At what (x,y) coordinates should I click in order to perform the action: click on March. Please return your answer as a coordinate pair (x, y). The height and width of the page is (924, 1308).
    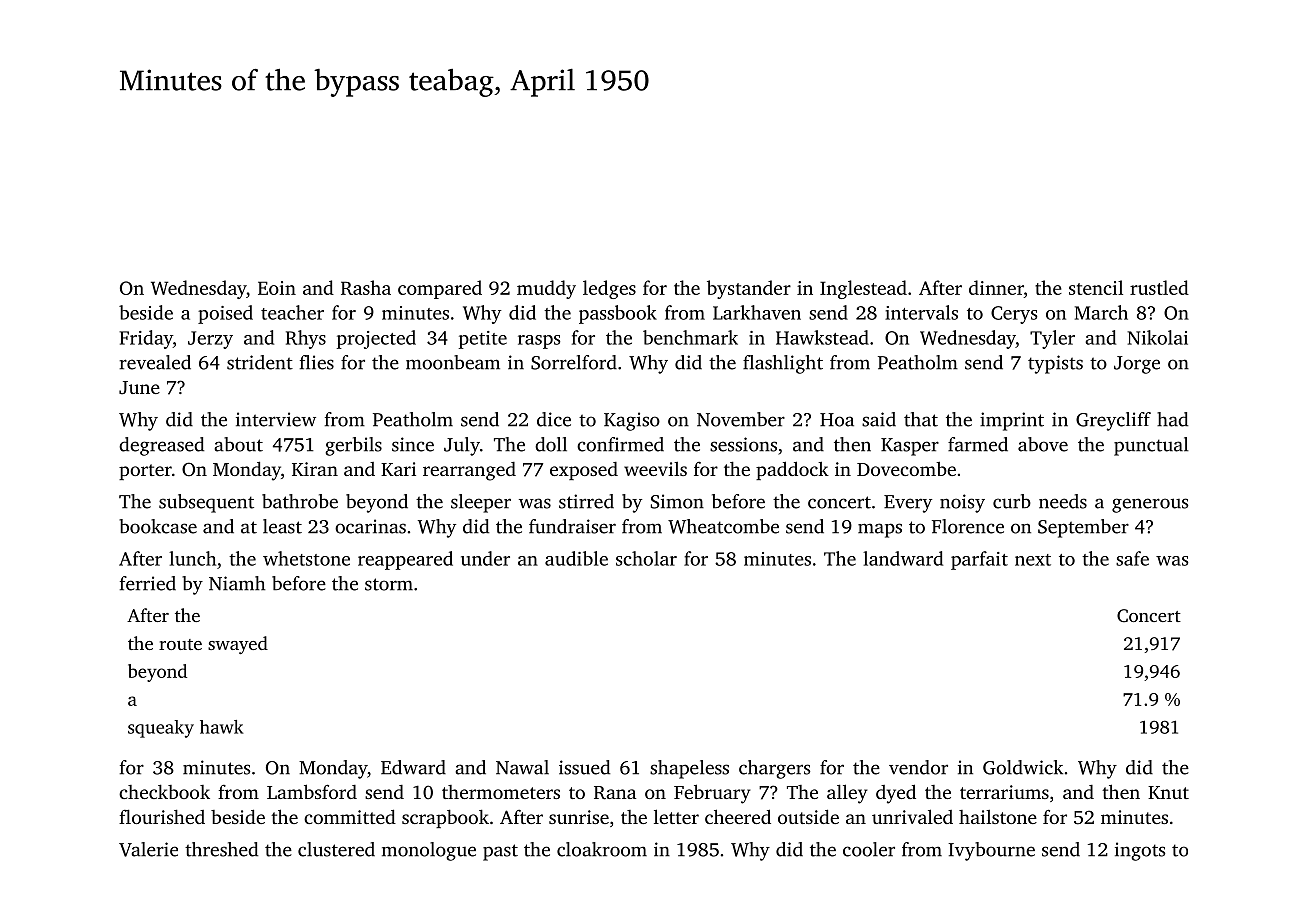
    Looking at the image, I should click on (1101, 312).
